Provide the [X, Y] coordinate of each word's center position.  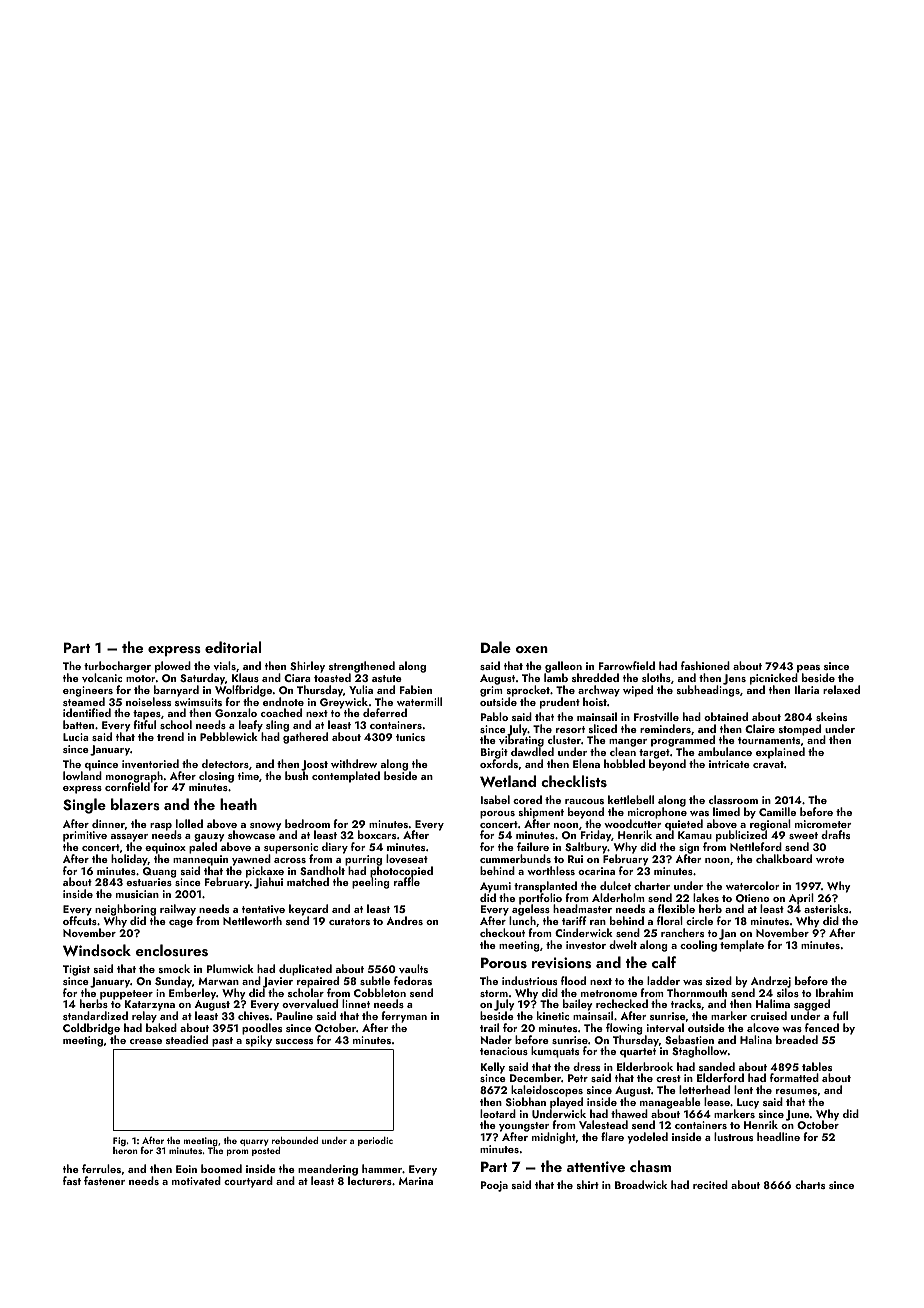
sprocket [528, 691]
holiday [129, 860]
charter [652, 885]
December [535, 1077]
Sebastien [689, 1039]
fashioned [705, 665]
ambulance [725, 751]
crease [146, 1041]
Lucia [76, 737]
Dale [496, 647]
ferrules [101, 1168]
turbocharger [117, 667]
